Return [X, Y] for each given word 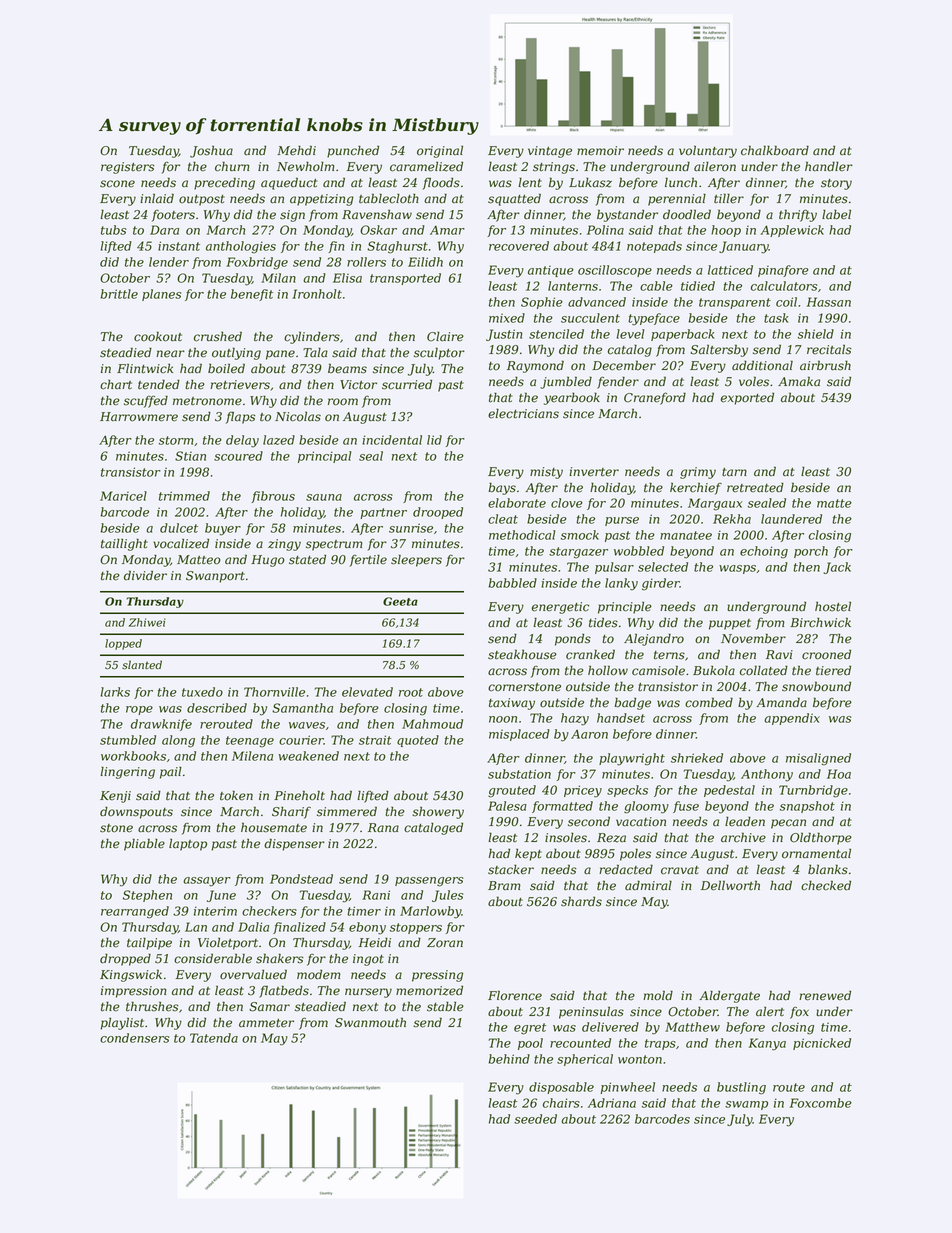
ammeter [266, 1023]
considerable [213, 958]
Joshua [211, 151]
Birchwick [820, 622]
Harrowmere [139, 417]
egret [530, 1029]
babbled [513, 583]
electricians [523, 413]
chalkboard [775, 150]
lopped [123, 644]
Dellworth [730, 885]
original [440, 151]
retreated [755, 487]
